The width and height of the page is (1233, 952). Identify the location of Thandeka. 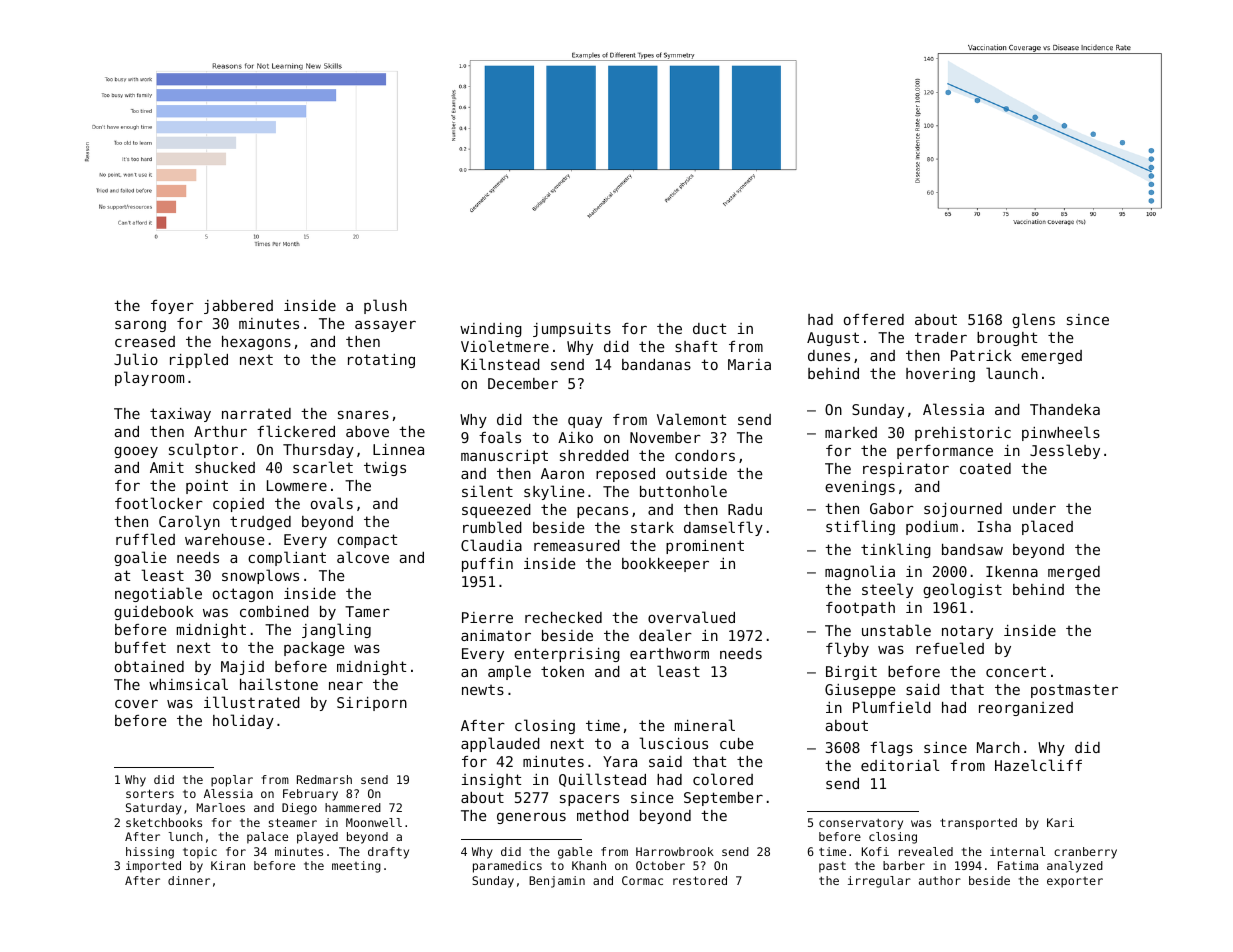
(1065, 409).
